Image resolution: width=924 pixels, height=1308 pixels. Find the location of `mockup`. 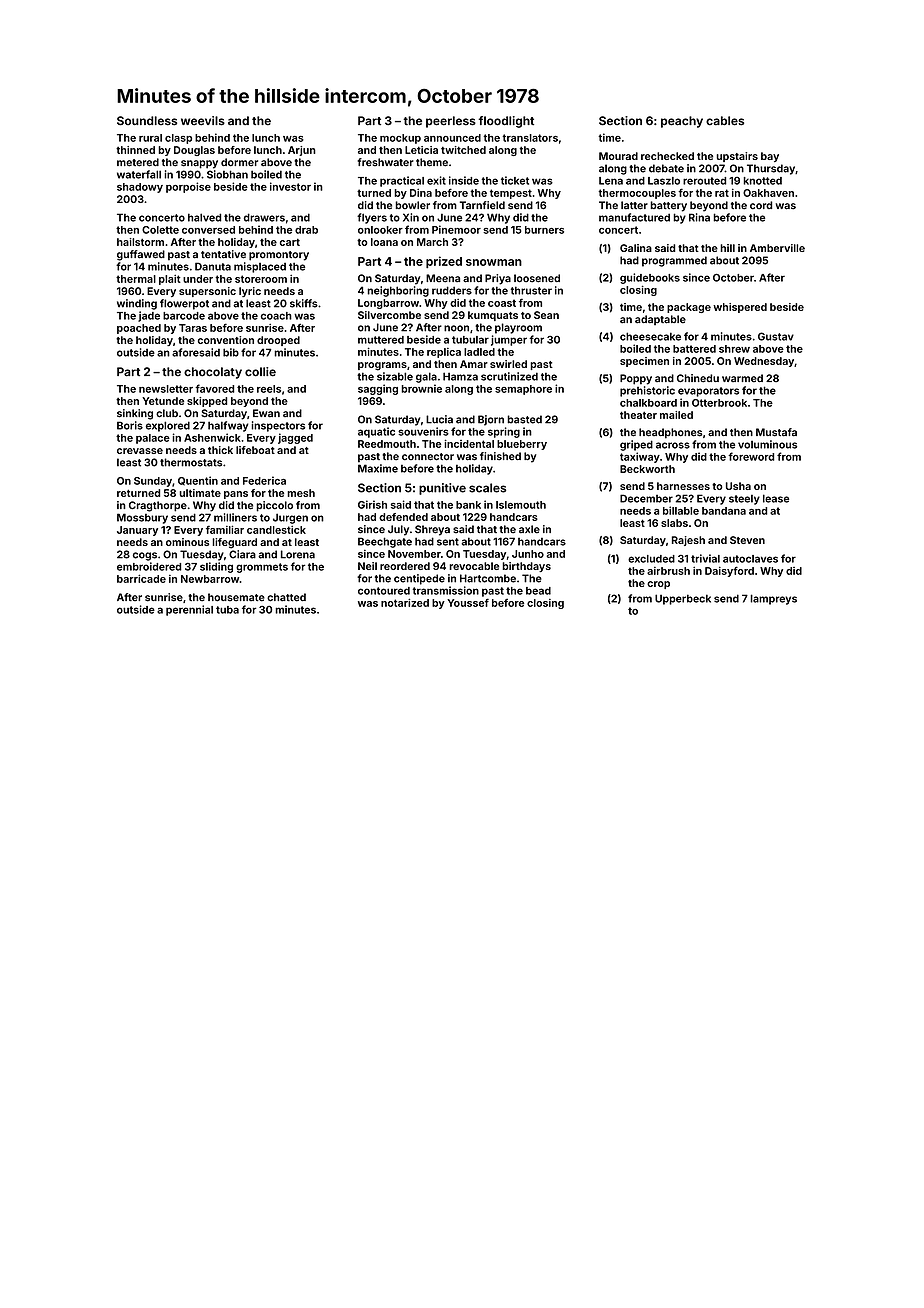

mockup is located at coordinates (400, 139).
